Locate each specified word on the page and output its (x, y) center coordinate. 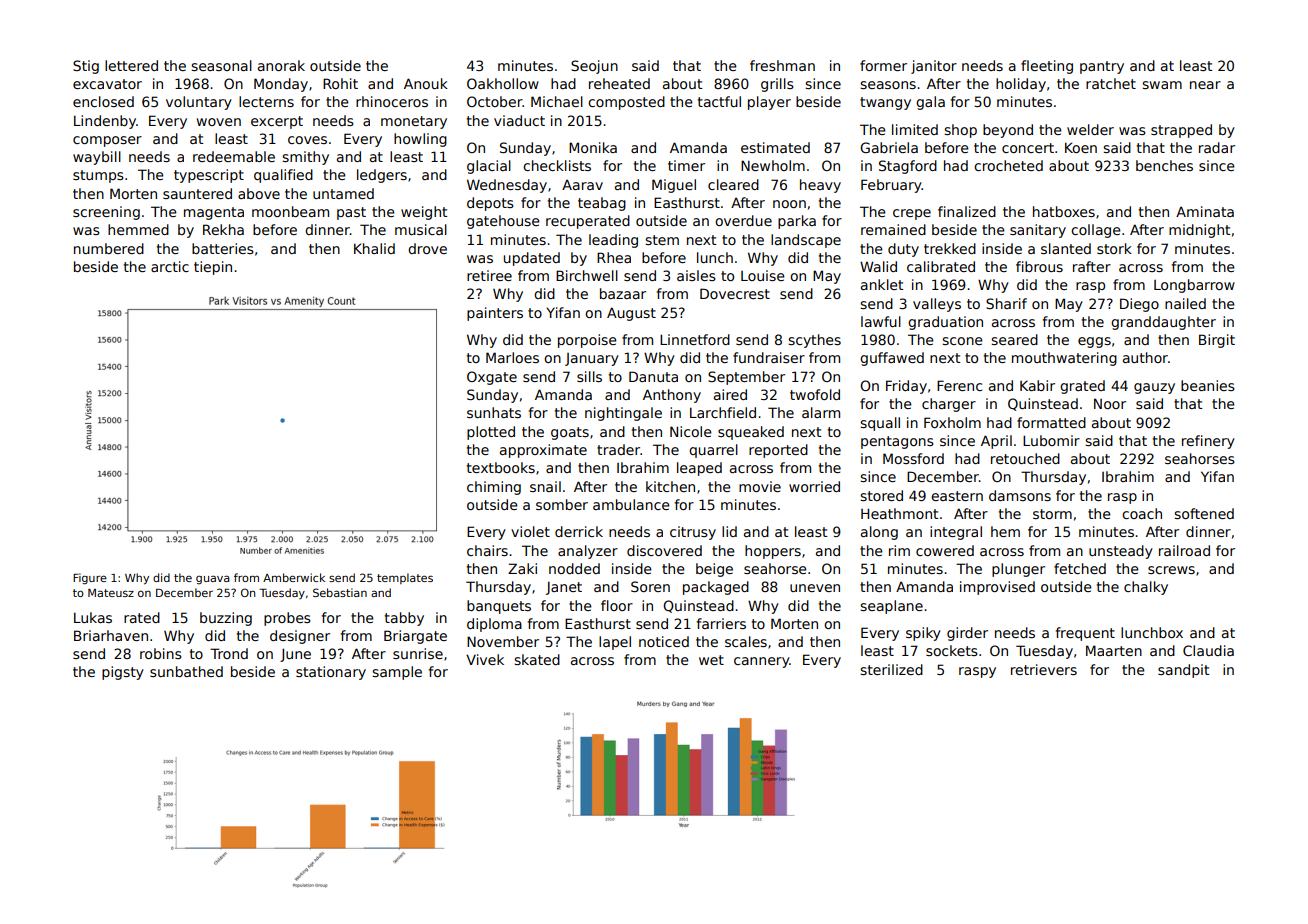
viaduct (519, 120)
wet (711, 660)
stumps (98, 176)
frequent (1085, 634)
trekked (950, 248)
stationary (331, 673)
